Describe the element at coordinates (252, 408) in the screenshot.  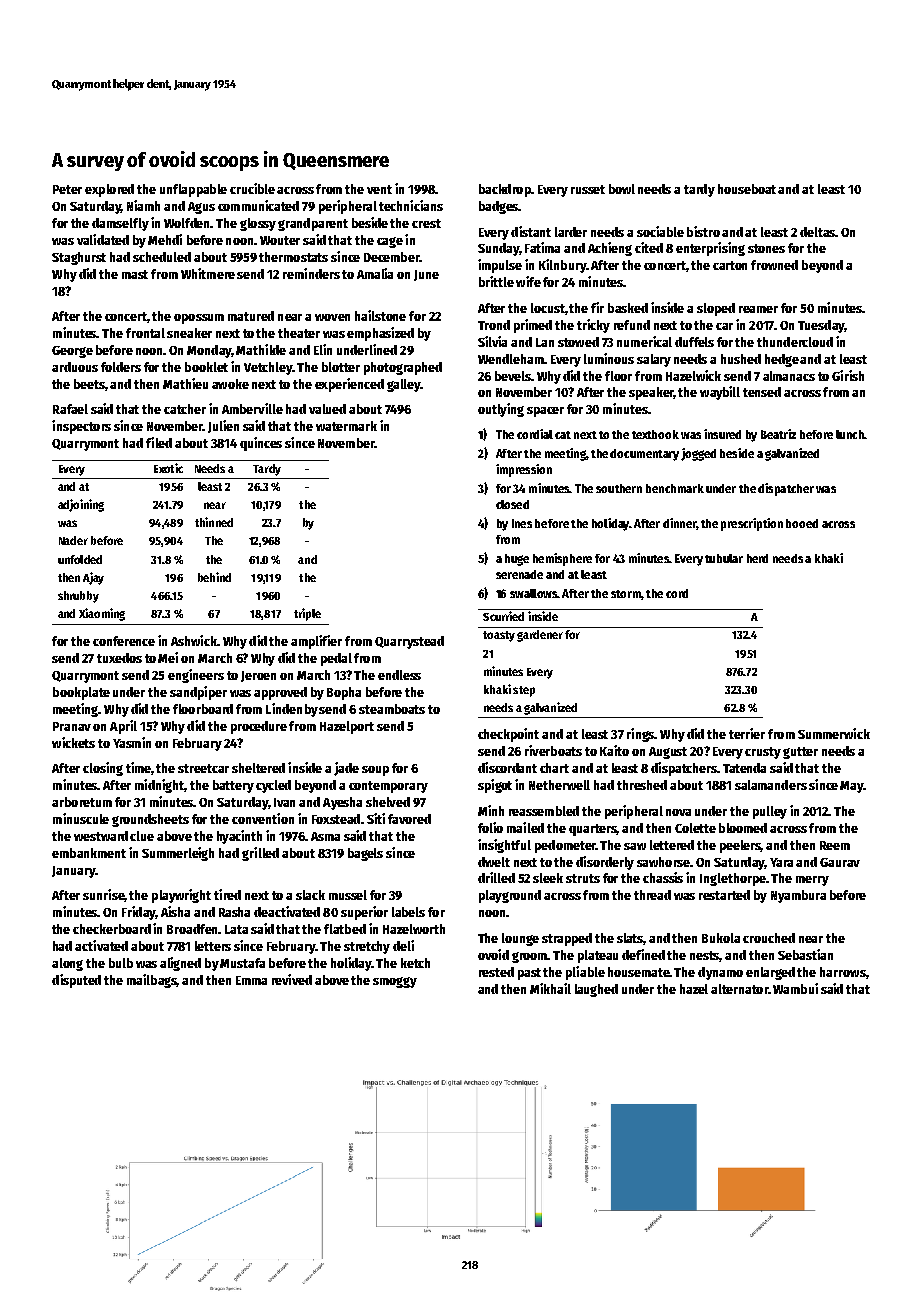
I see `Amberville` at that location.
